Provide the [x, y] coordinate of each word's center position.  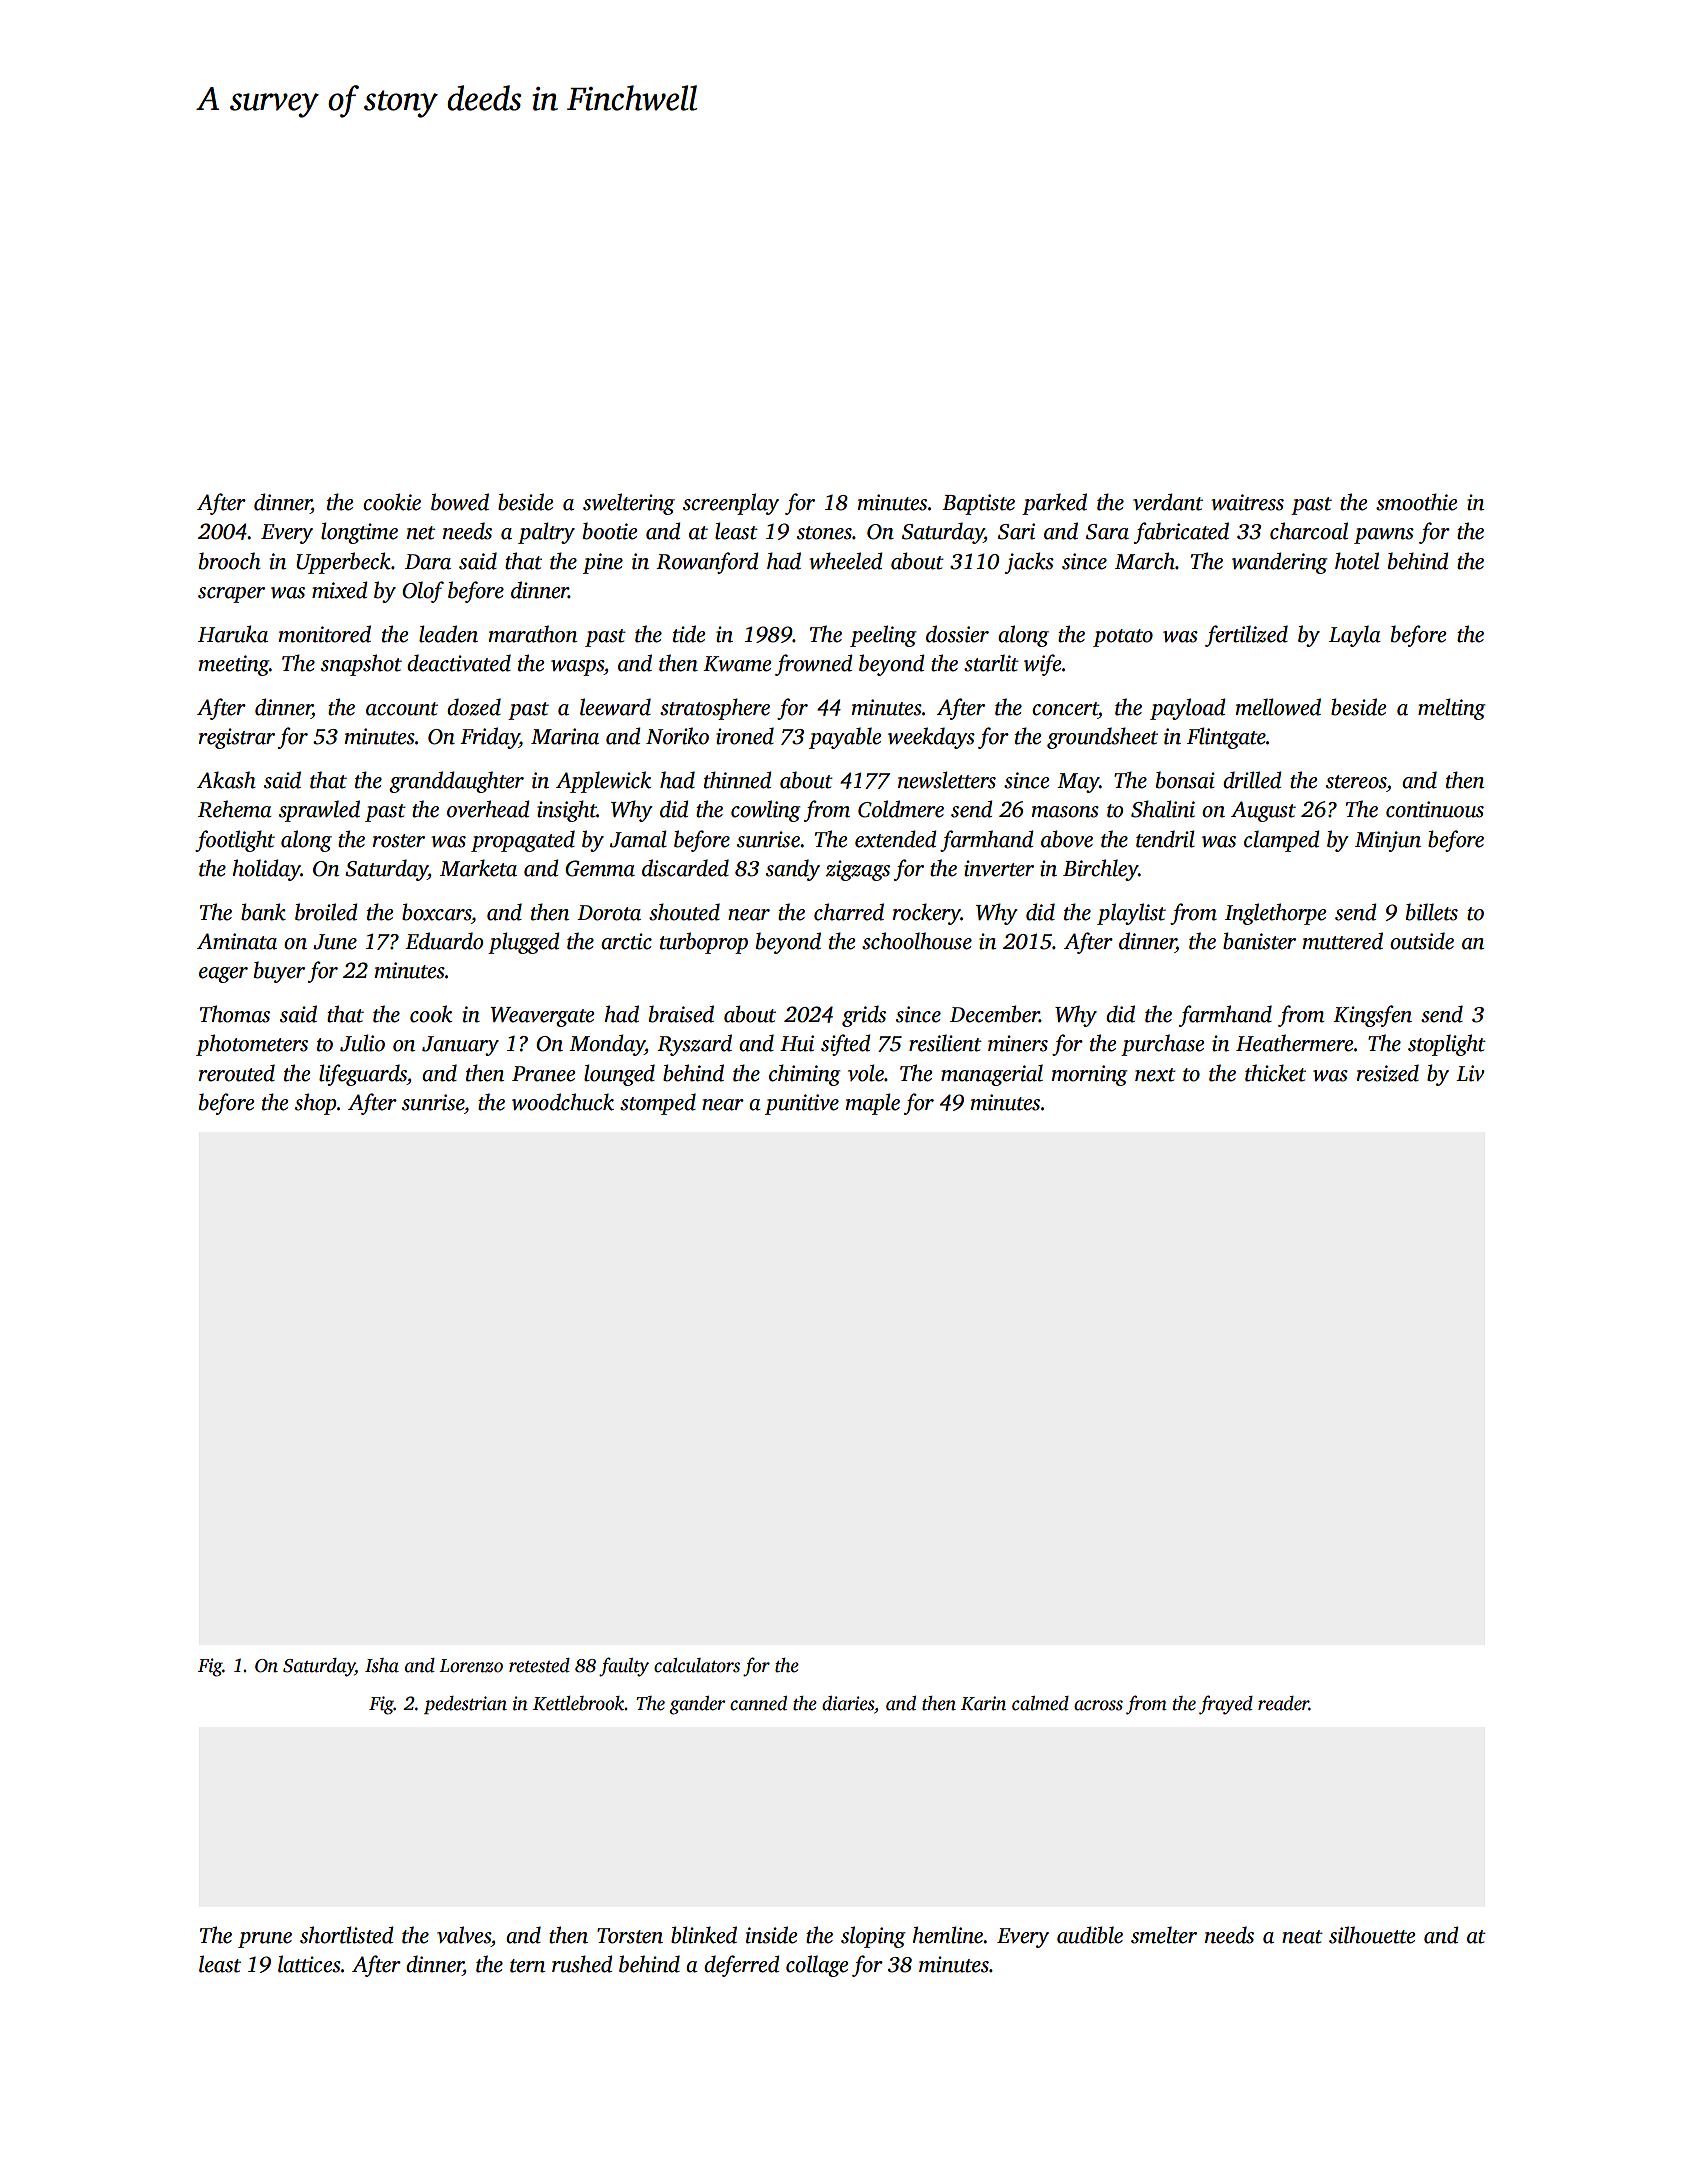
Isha [382, 1665]
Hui [797, 1043]
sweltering [629, 504]
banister [1259, 941]
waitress [1247, 502]
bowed [460, 502]
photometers [252, 1045]
